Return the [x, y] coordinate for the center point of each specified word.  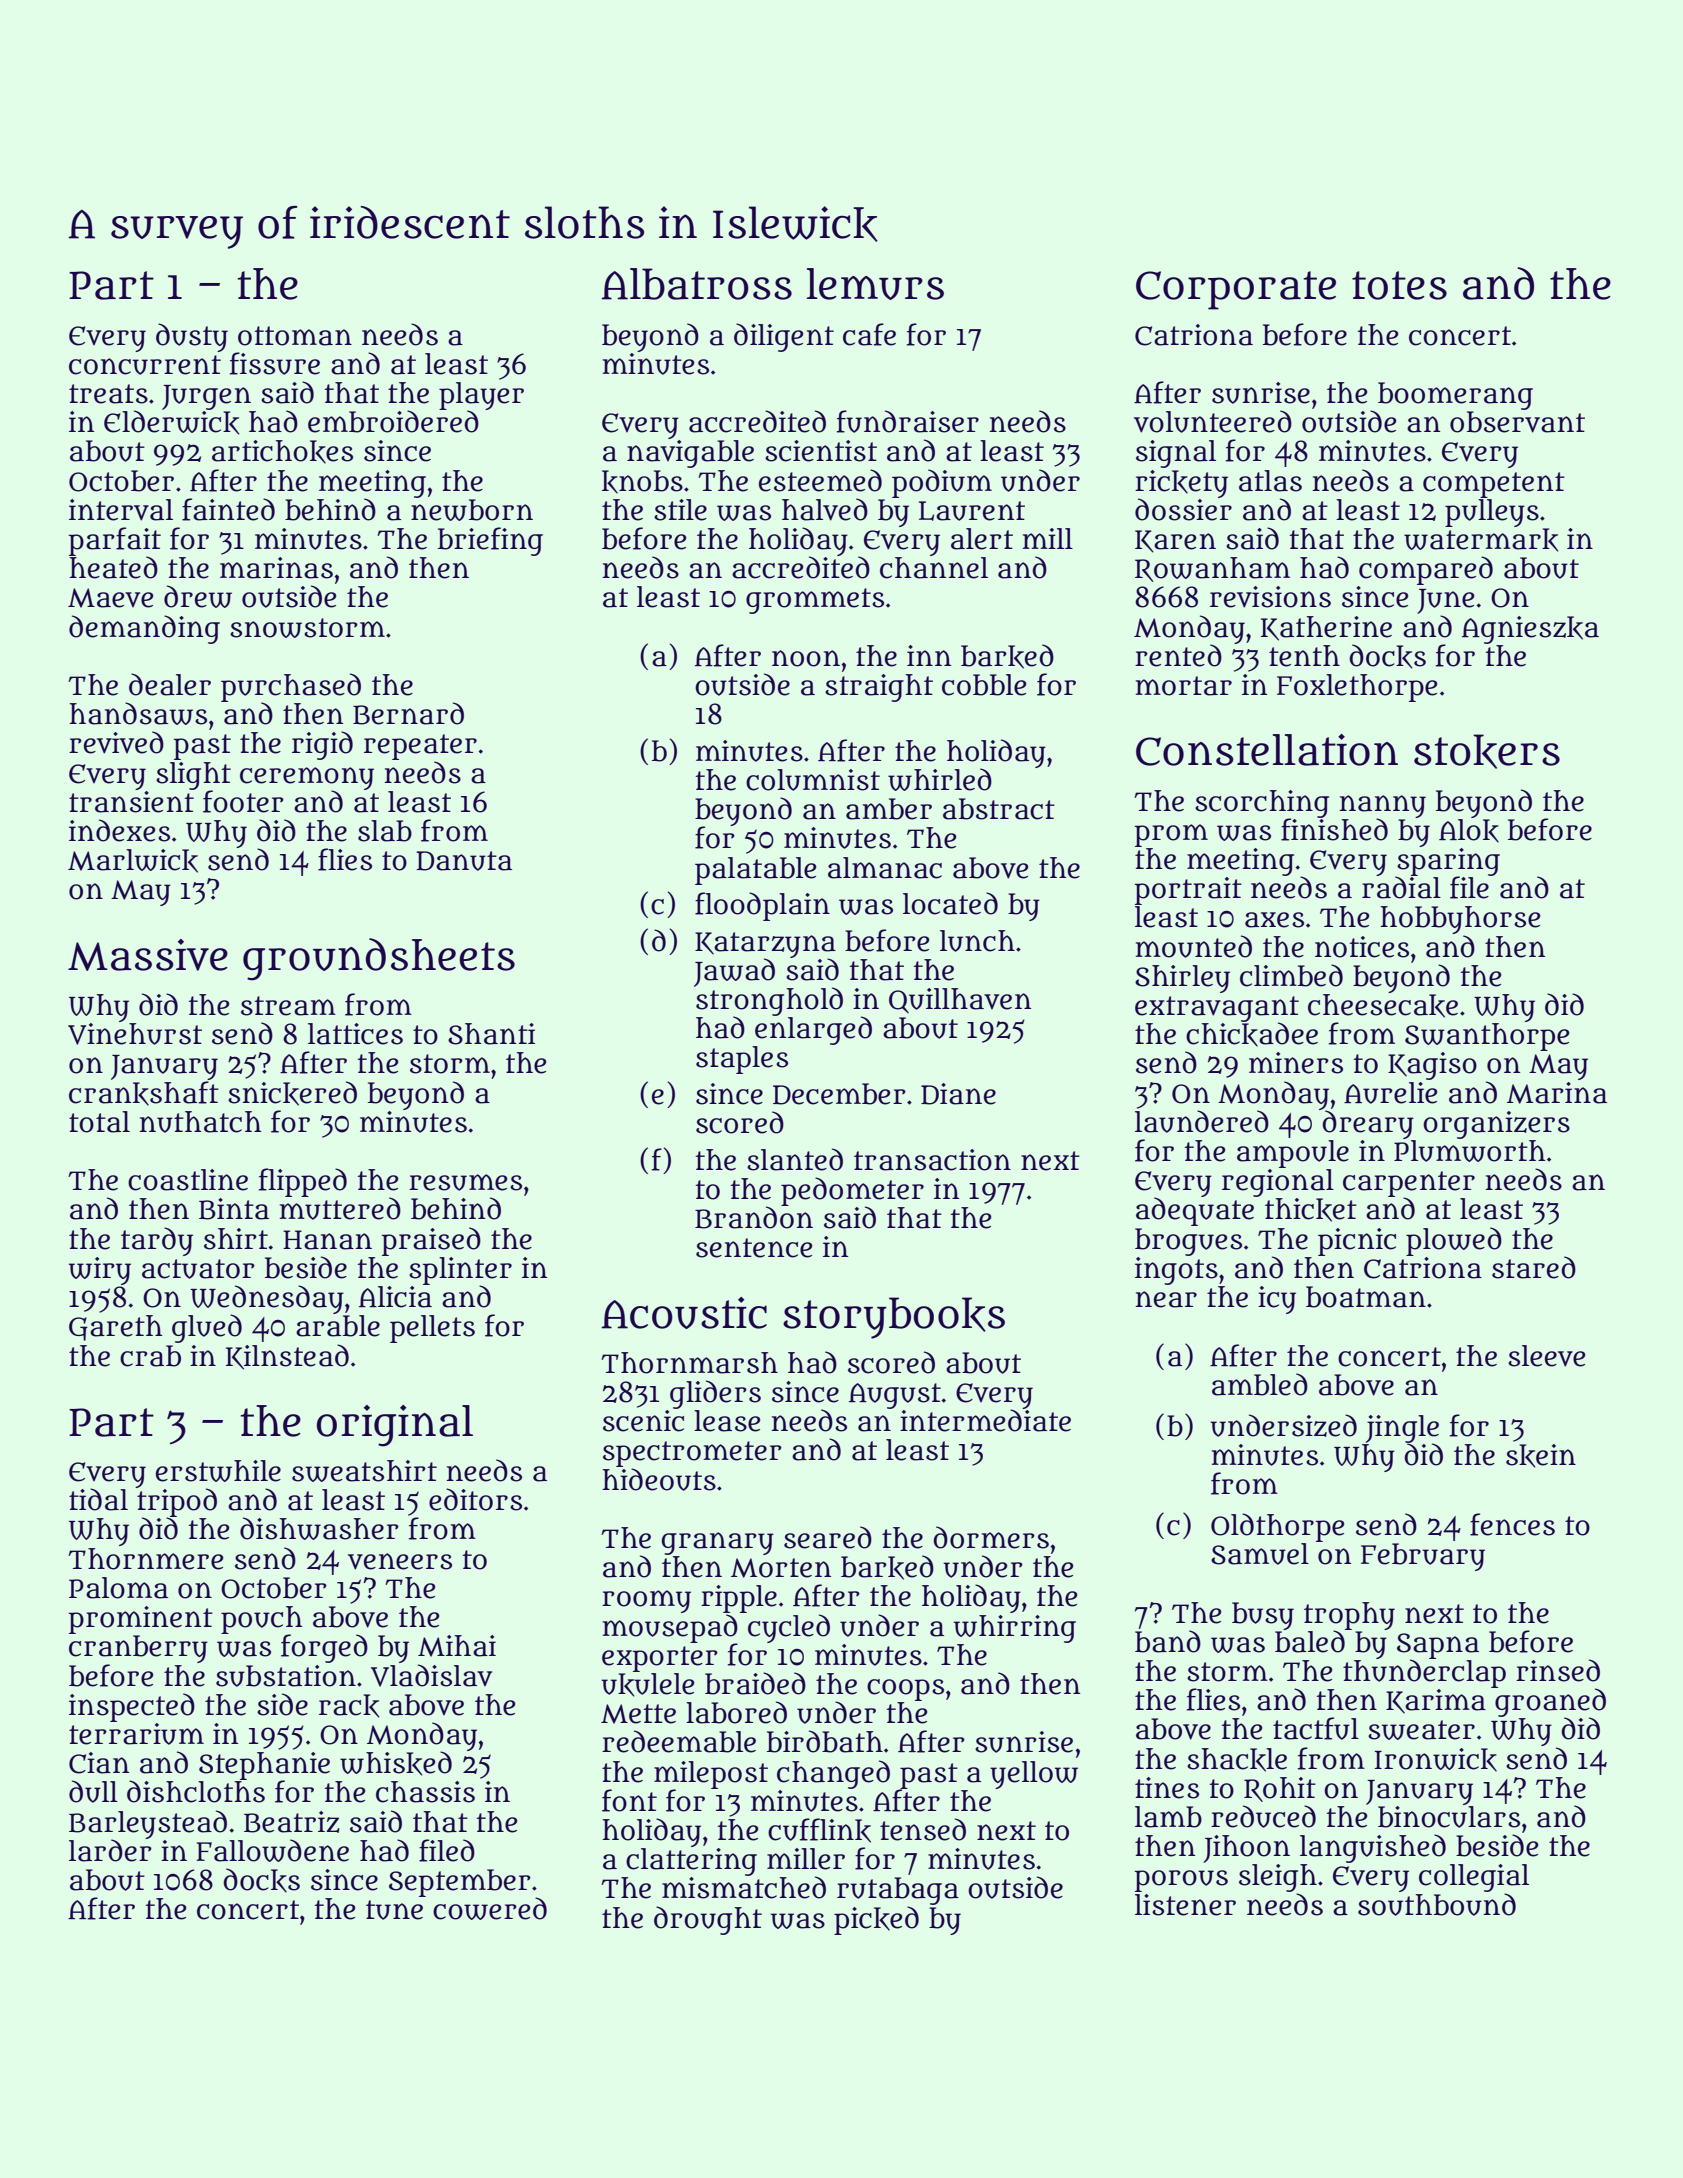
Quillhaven [960, 1000]
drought [708, 1920]
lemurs [875, 284]
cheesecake [1383, 1006]
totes [1399, 285]
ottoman [295, 336]
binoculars [1449, 1817]
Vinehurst [135, 1034]
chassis [425, 1792]
